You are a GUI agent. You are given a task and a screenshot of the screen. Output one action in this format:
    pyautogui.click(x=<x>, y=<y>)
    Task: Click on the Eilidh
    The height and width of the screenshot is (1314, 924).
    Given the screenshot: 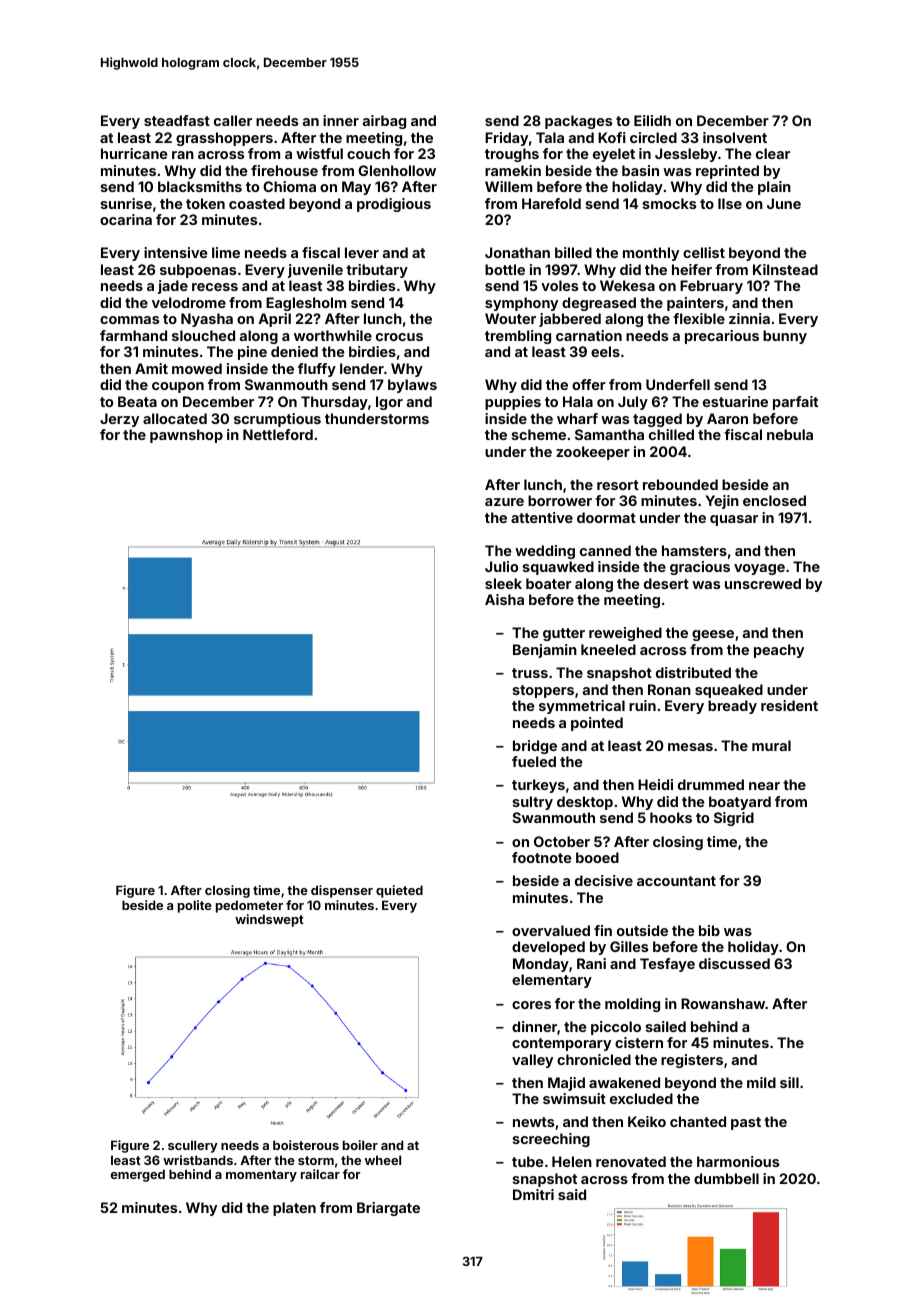 What is the action you would take?
    pyautogui.click(x=652, y=120)
